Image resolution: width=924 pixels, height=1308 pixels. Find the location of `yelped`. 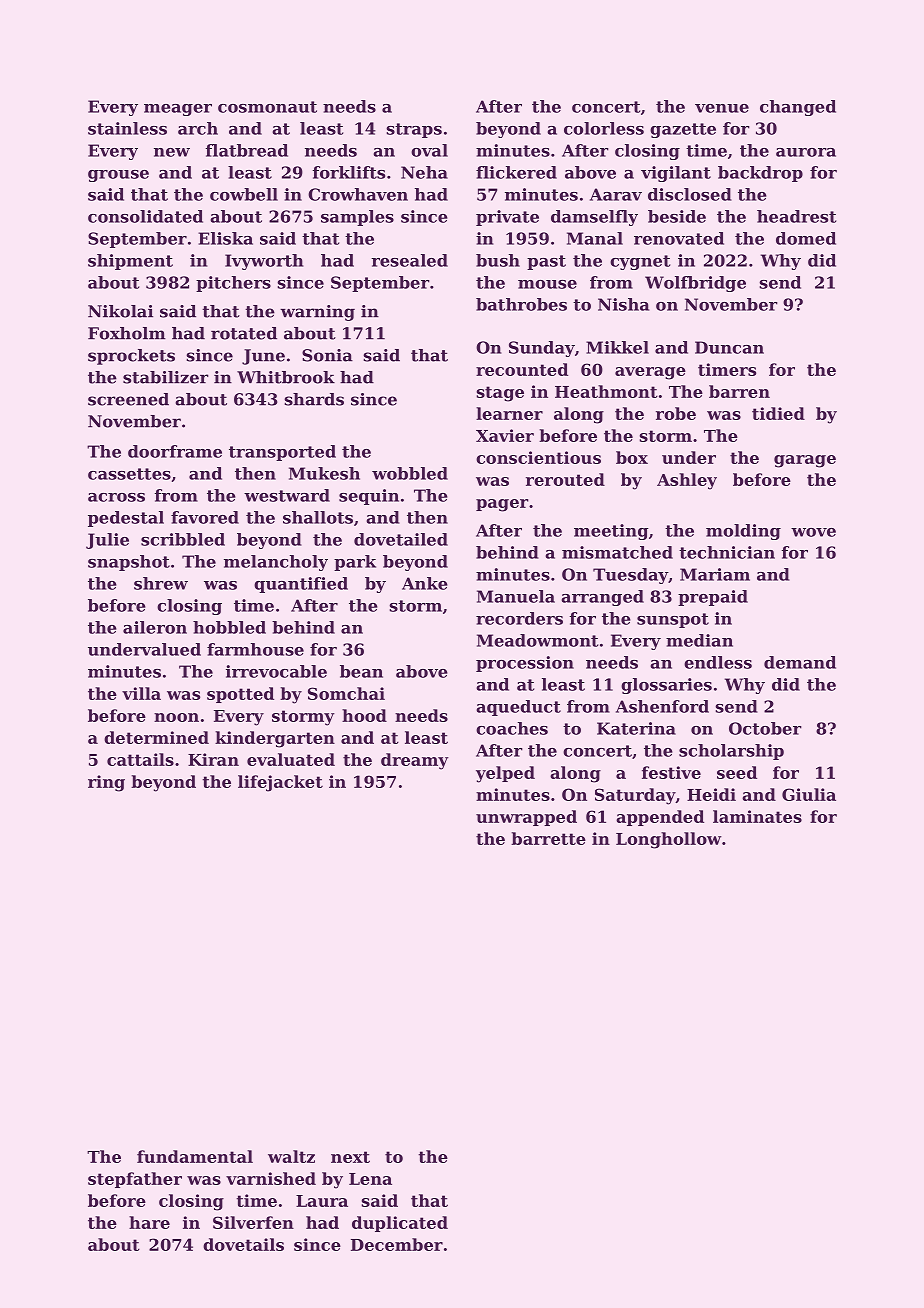

yelped is located at coordinates (505, 774).
